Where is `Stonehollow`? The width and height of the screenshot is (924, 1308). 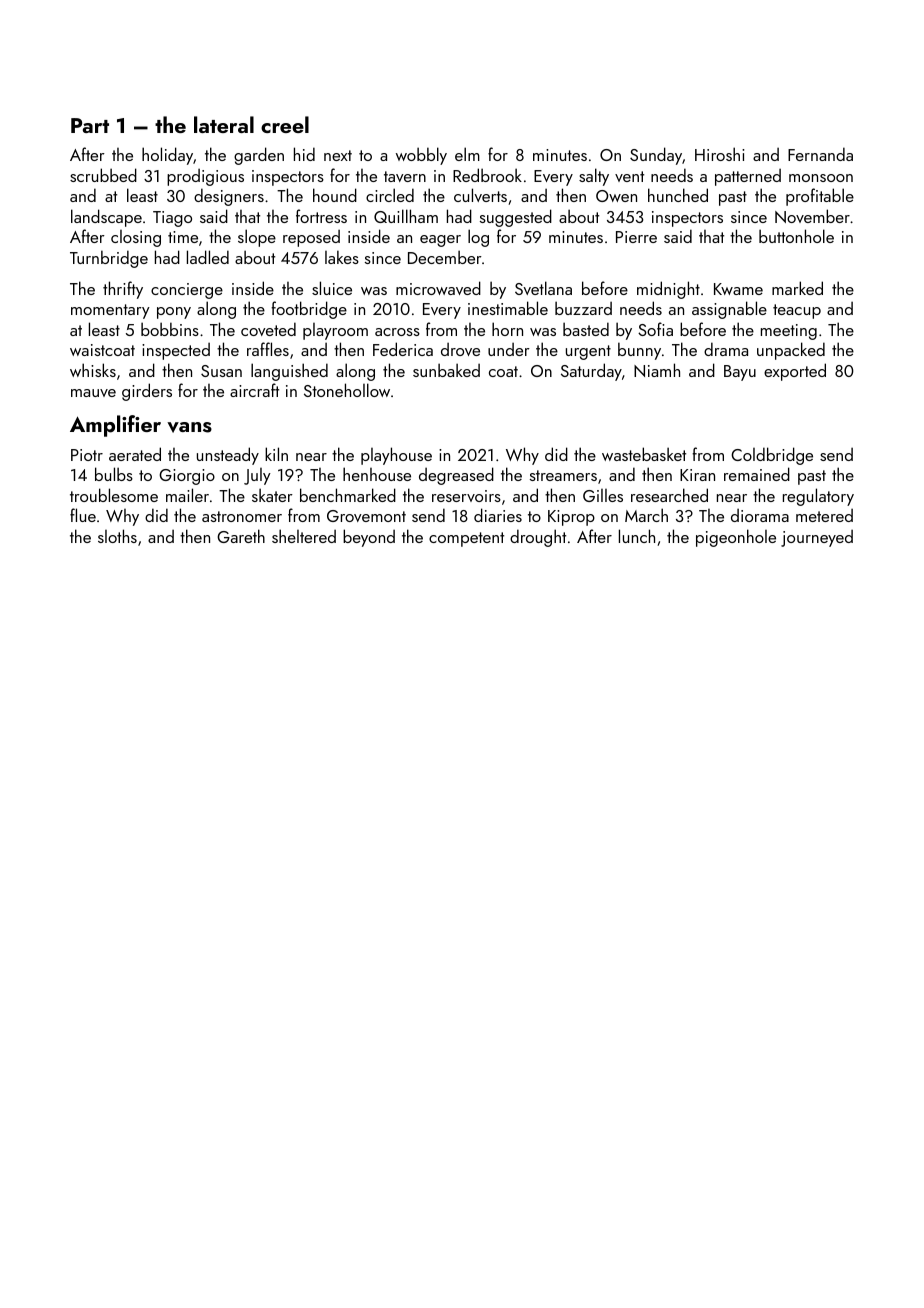 Stonehollow is located at coordinates (347, 390).
